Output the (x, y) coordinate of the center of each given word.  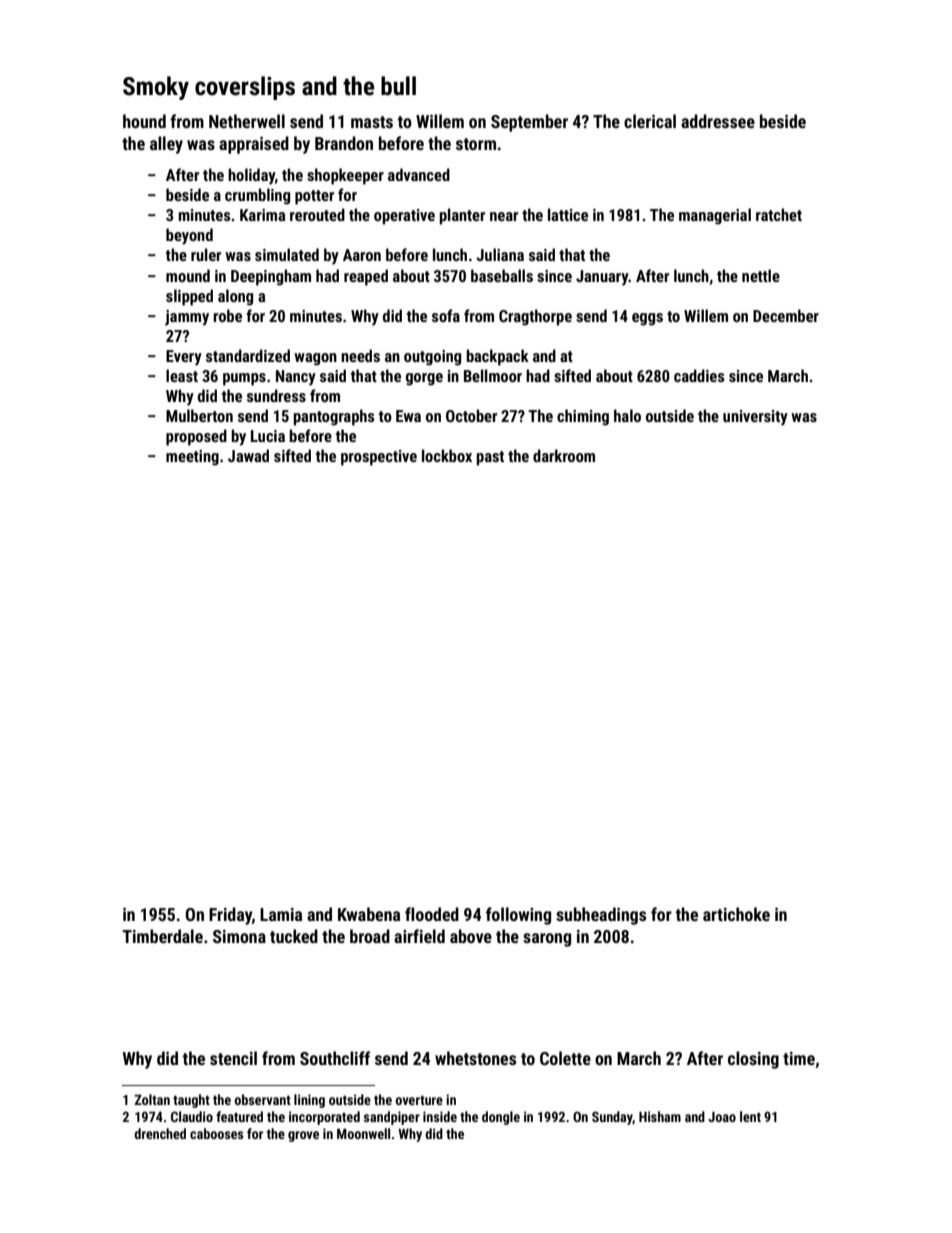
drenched (160, 1133)
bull (398, 86)
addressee (718, 121)
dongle (501, 1118)
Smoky (156, 88)
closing (753, 1060)
